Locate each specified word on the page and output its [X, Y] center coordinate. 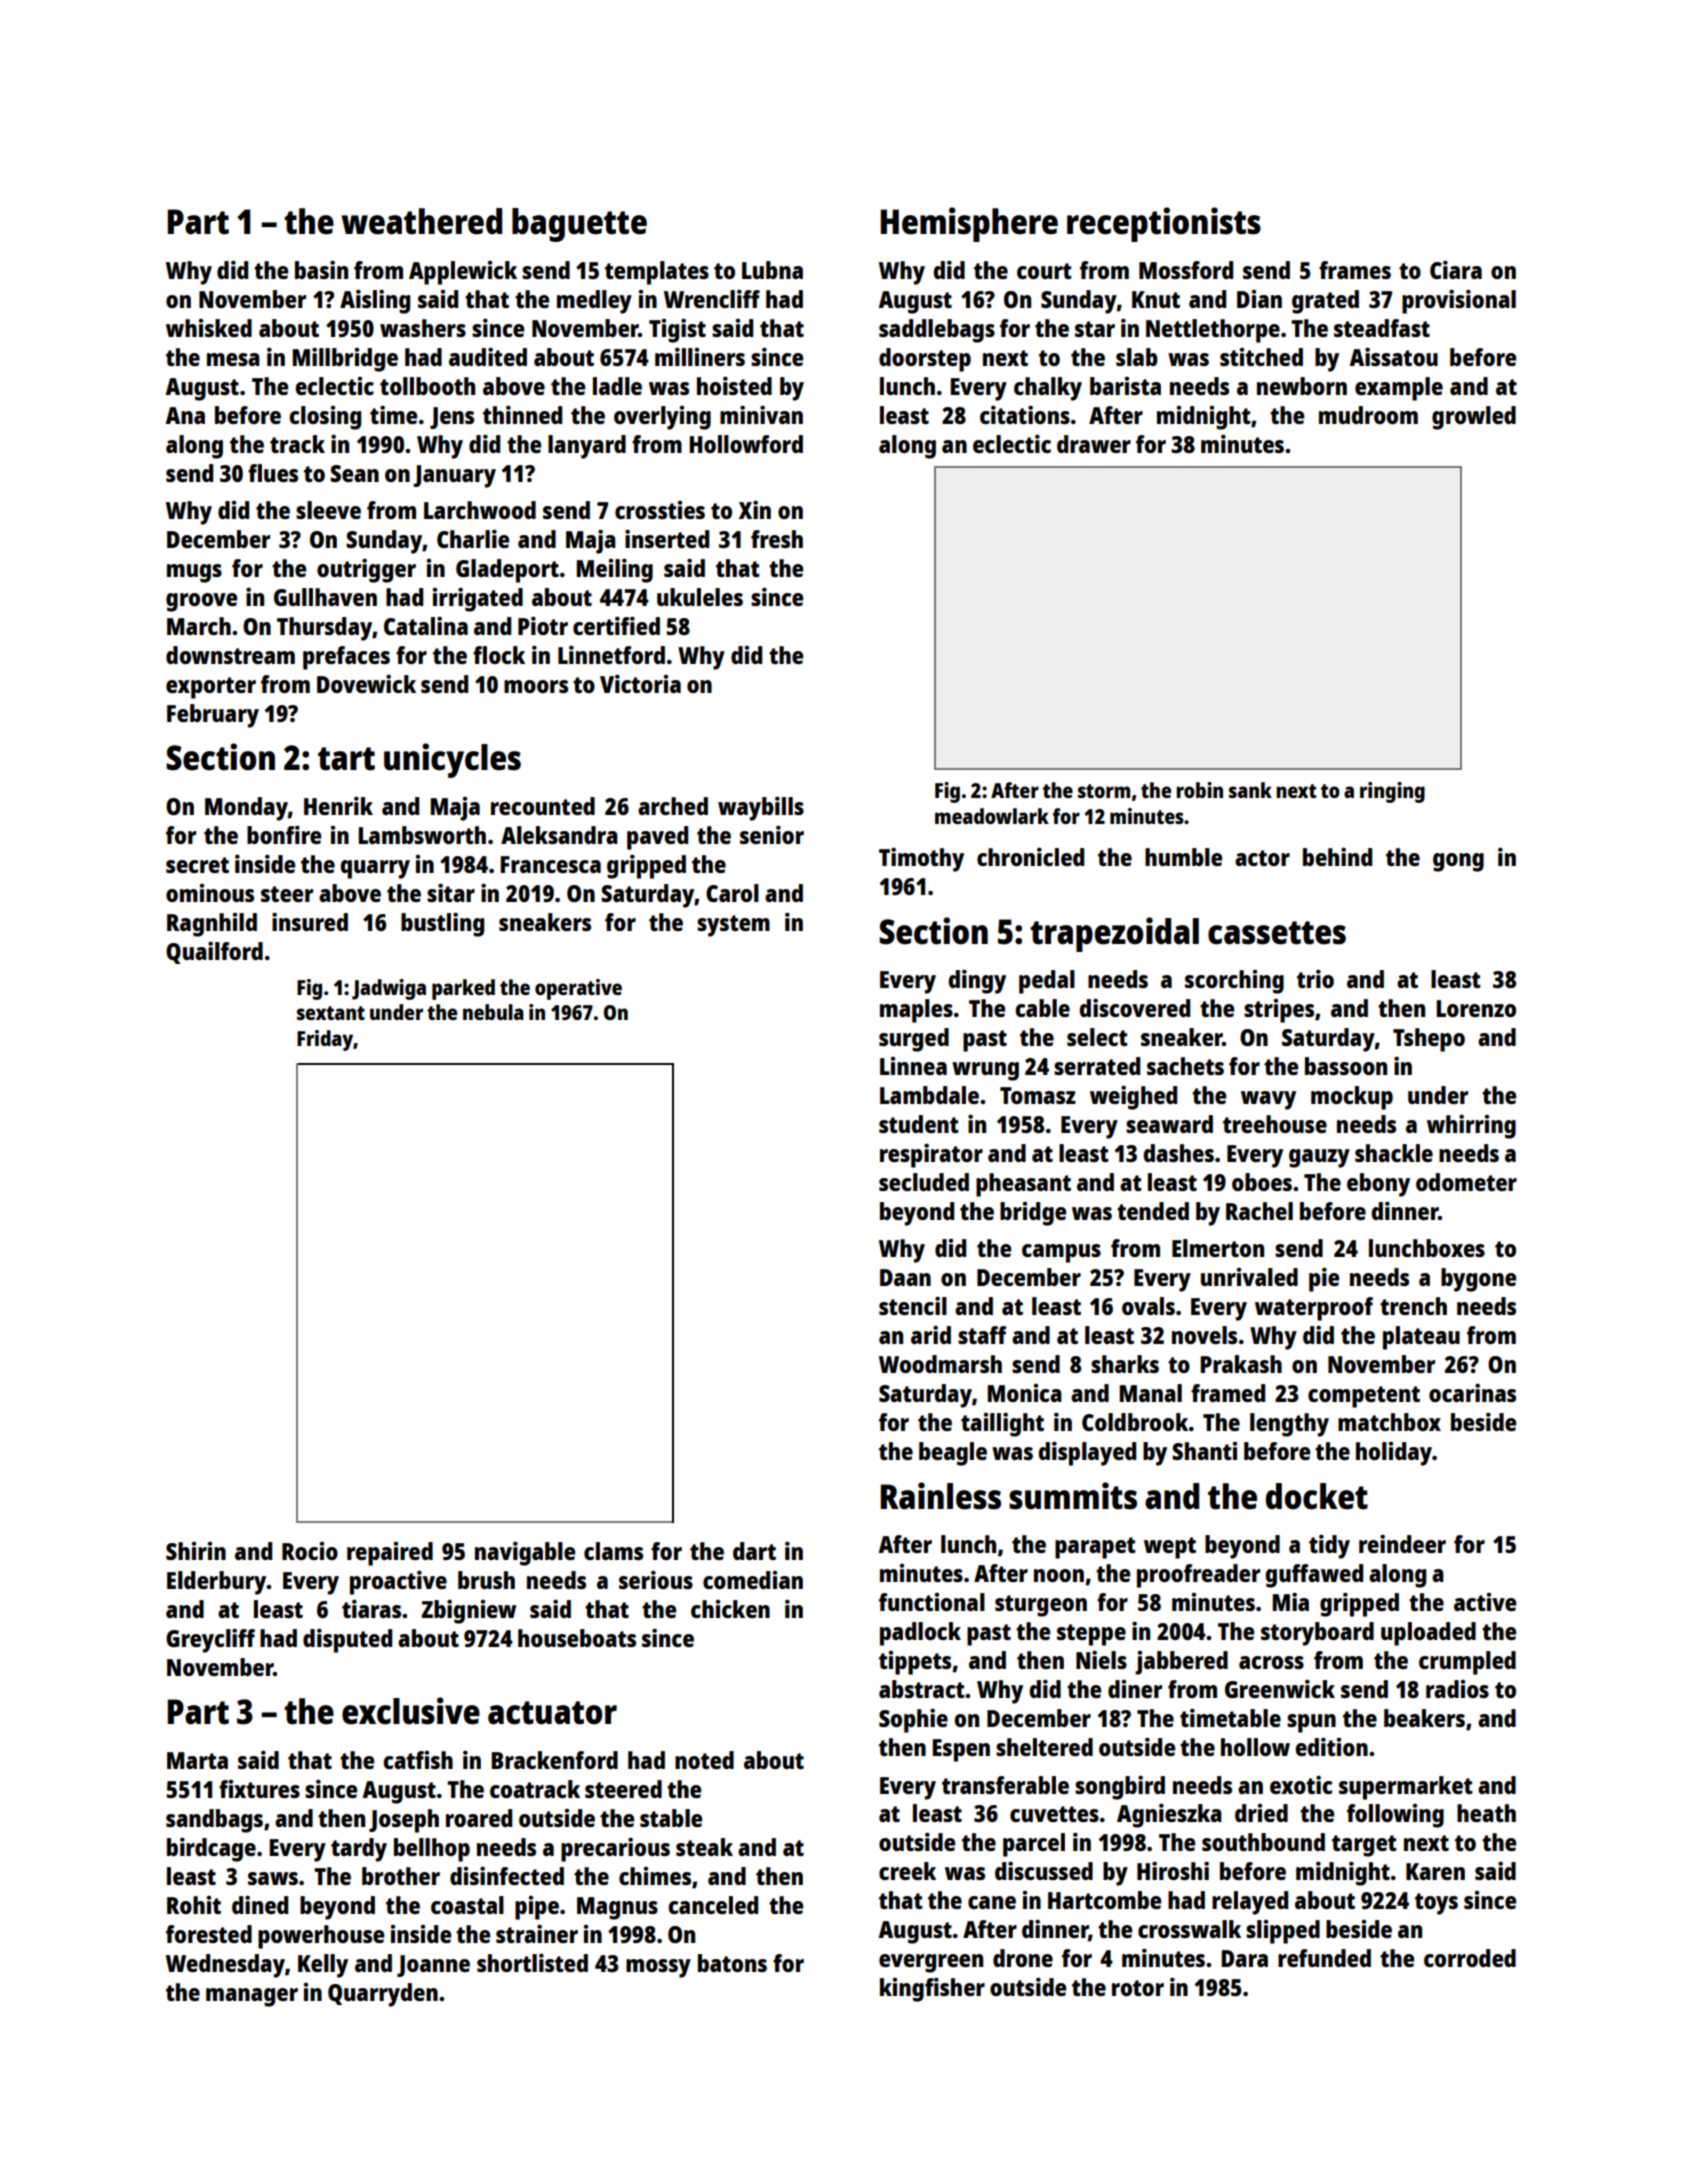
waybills [761, 808]
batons [732, 1963]
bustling [442, 924]
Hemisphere [969, 224]
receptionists [1164, 224]
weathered [421, 221]
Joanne [433, 1966]
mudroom [1368, 415]
